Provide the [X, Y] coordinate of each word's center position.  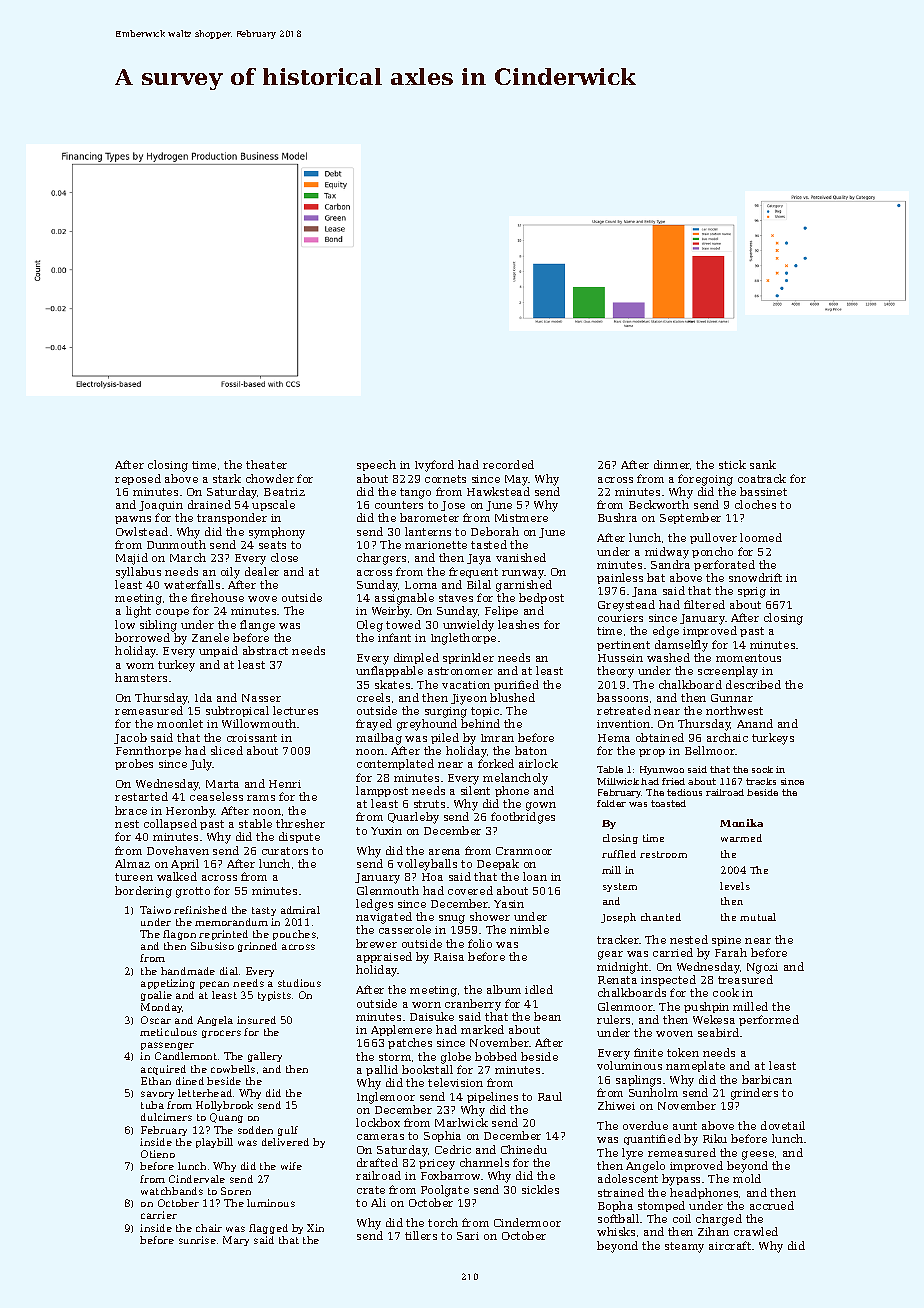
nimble [529, 929]
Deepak [498, 864]
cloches [755, 504]
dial [229, 971]
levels [735, 886]
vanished [521, 557]
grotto [193, 892]
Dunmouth [176, 544]
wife [291, 1166]
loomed [761, 537]
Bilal [479, 584]
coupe [172, 613]
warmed [741, 838]
